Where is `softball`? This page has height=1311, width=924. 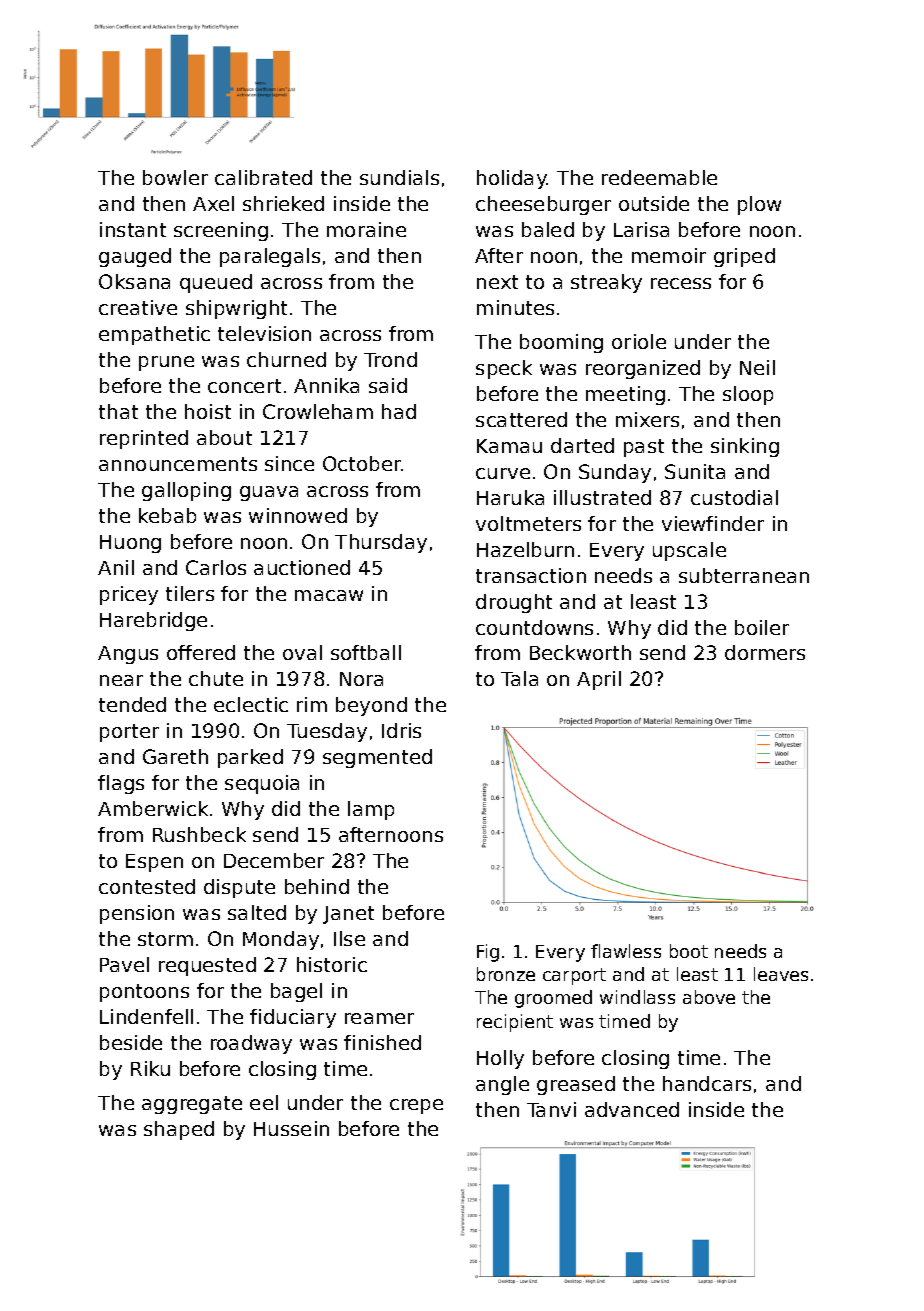
softball is located at coordinates (366, 652).
